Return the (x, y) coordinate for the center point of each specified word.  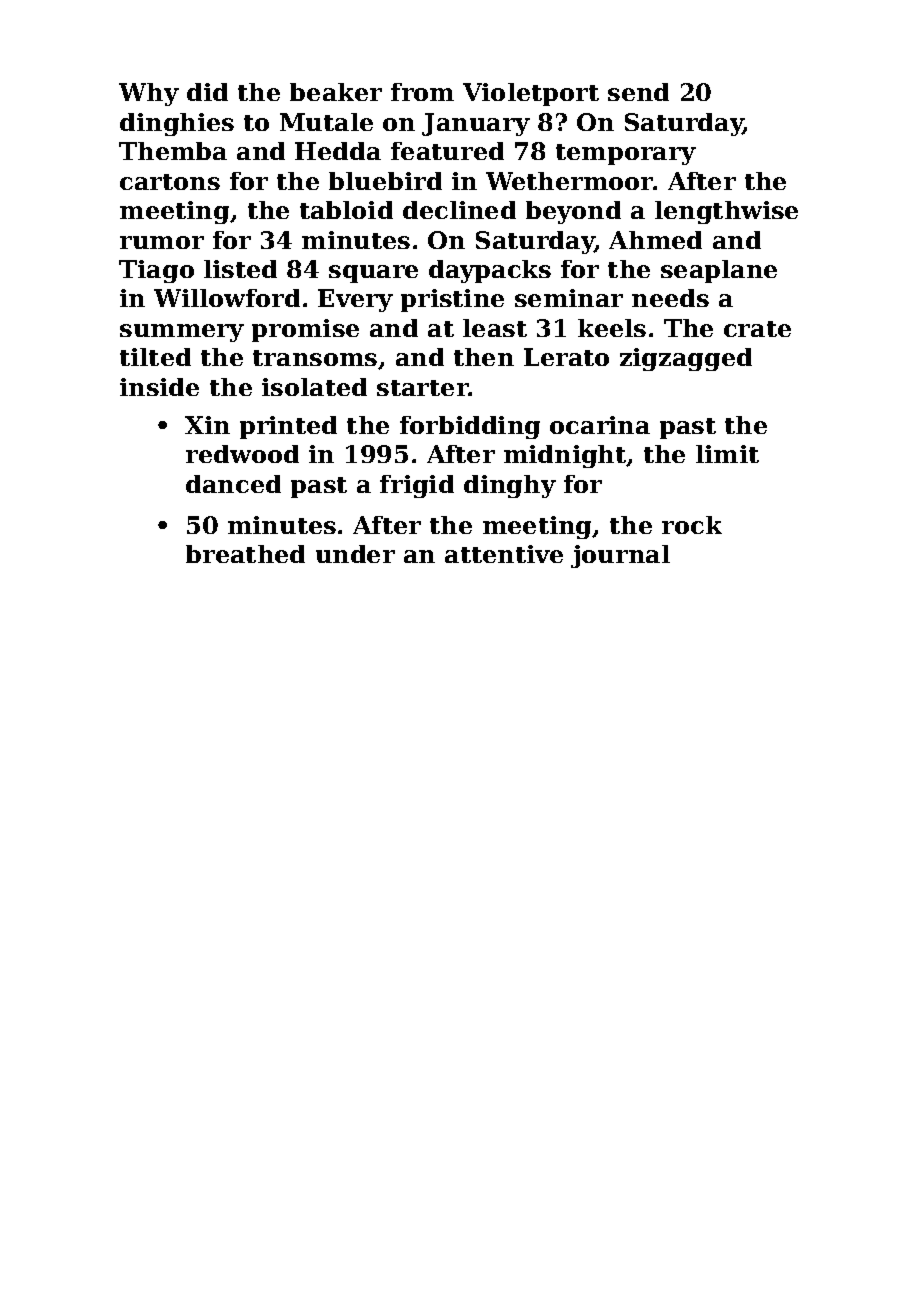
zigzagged (686, 359)
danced (233, 484)
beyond (573, 212)
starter (423, 388)
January (476, 124)
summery (182, 333)
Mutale (326, 122)
